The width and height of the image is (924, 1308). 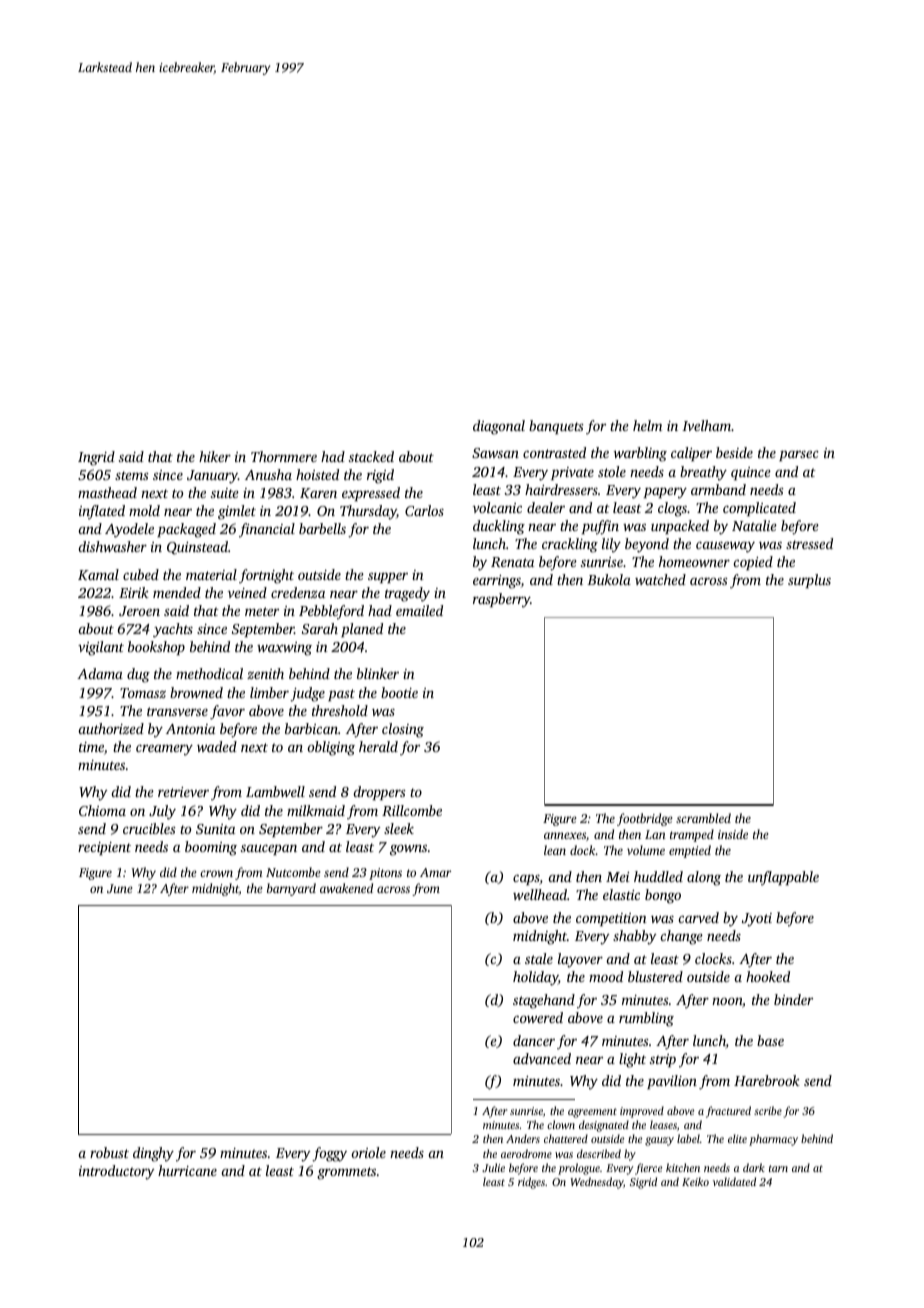 I want to click on Sawsan, so click(x=495, y=453).
